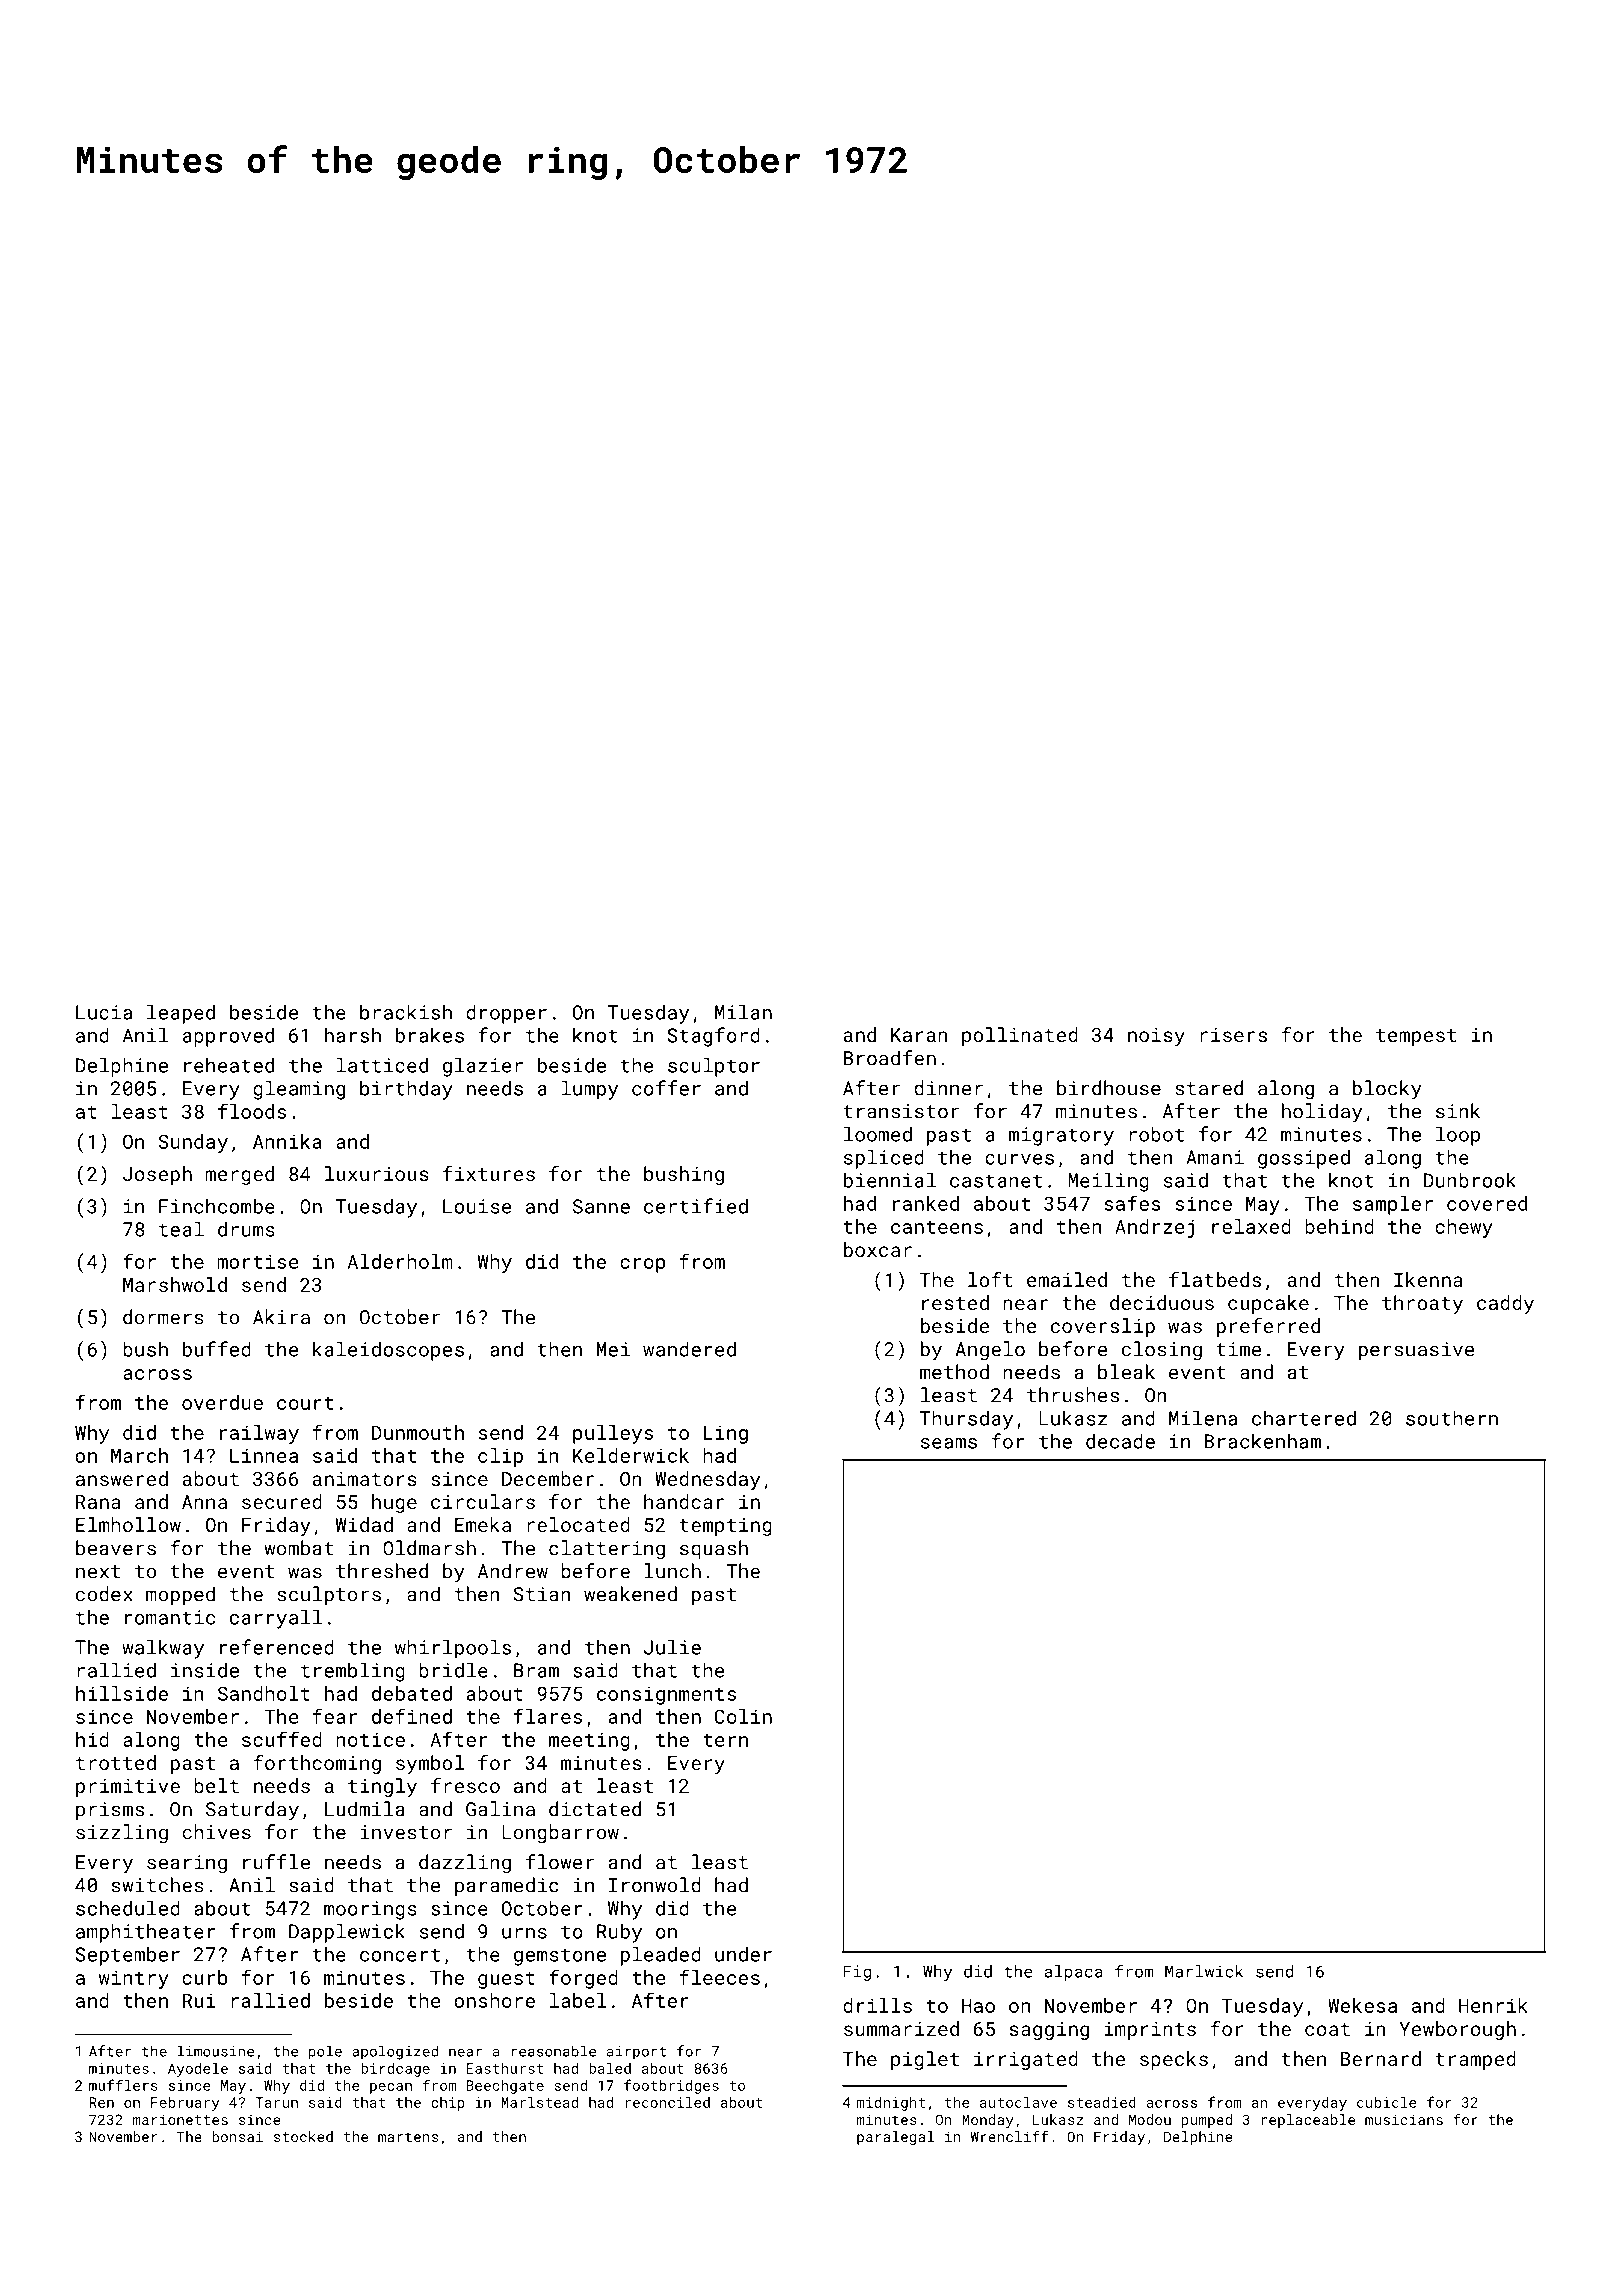 This screenshot has width=1620, height=2292. Describe the element at coordinates (1204, 1971) in the screenshot. I see `Marlwick` at that location.
